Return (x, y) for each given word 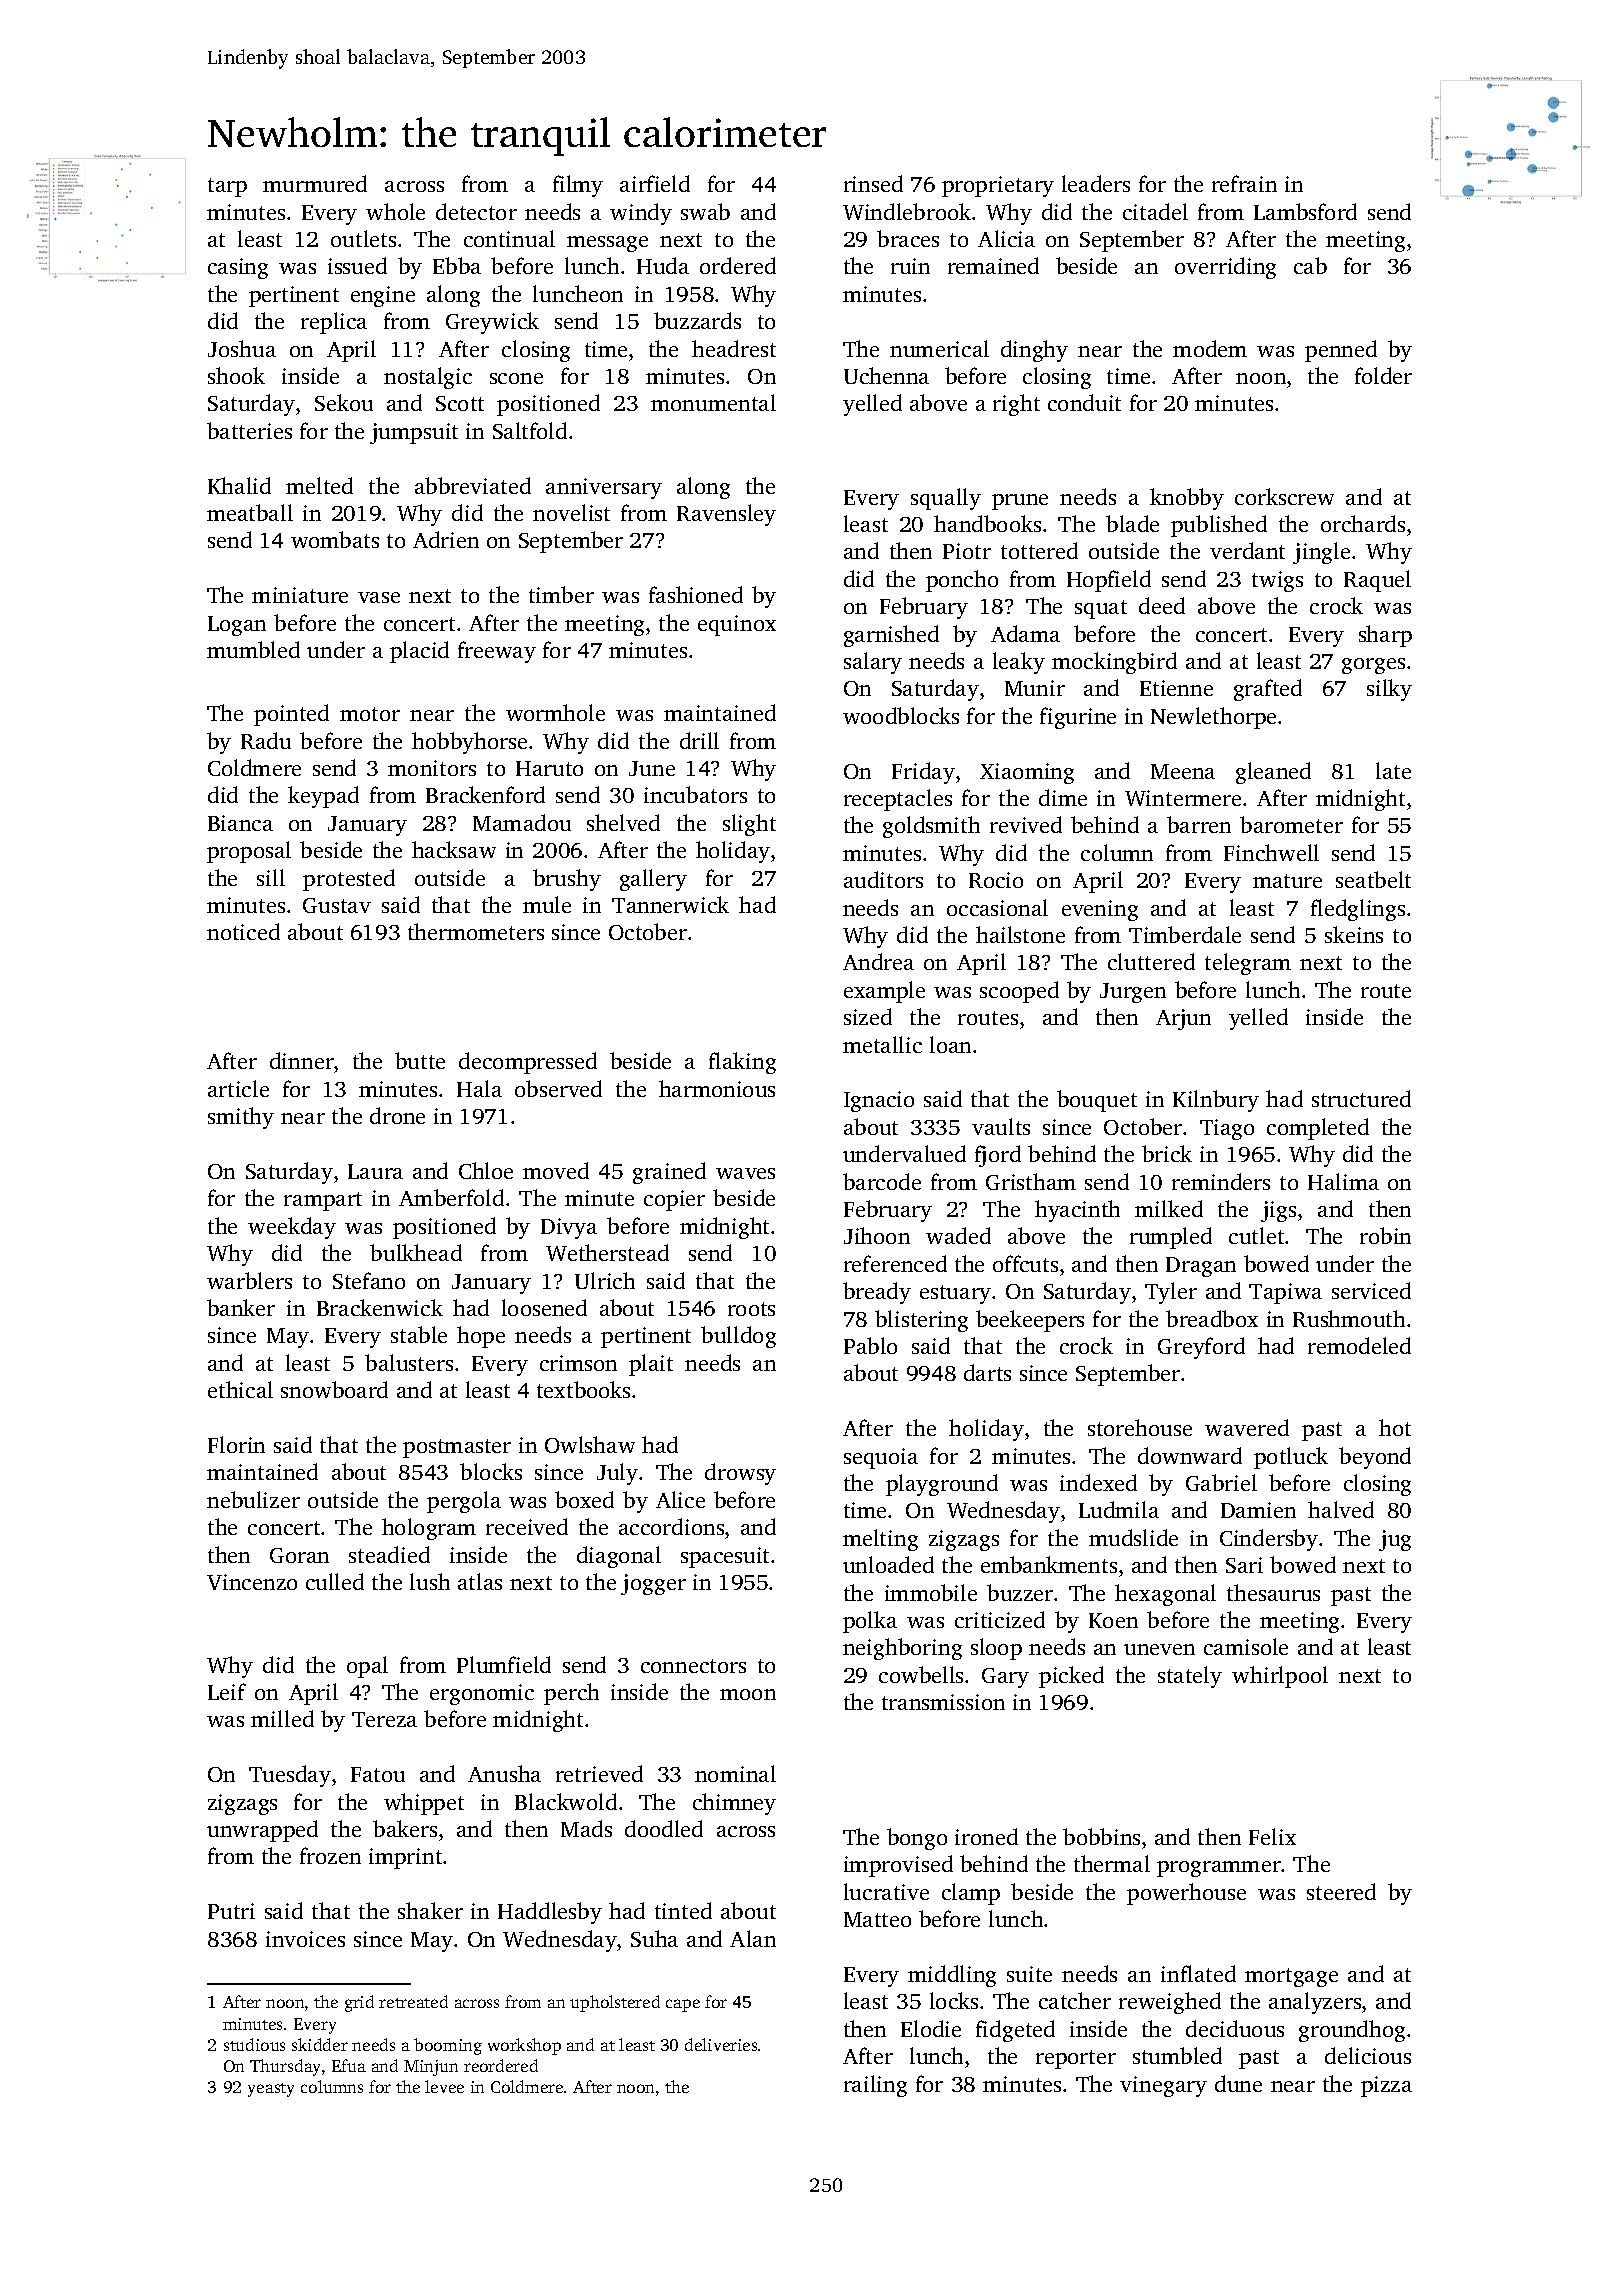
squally (946, 499)
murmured (315, 183)
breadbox (1212, 1318)
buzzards (697, 320)
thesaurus (1273, 1592)
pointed (291, 715)
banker (241, 1307)
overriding (1225, 268)
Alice (680, 1499)
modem (1210, 348)
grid (359, 2003)
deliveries (721, 2044)
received (527, 1526)
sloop (996, 1649)
